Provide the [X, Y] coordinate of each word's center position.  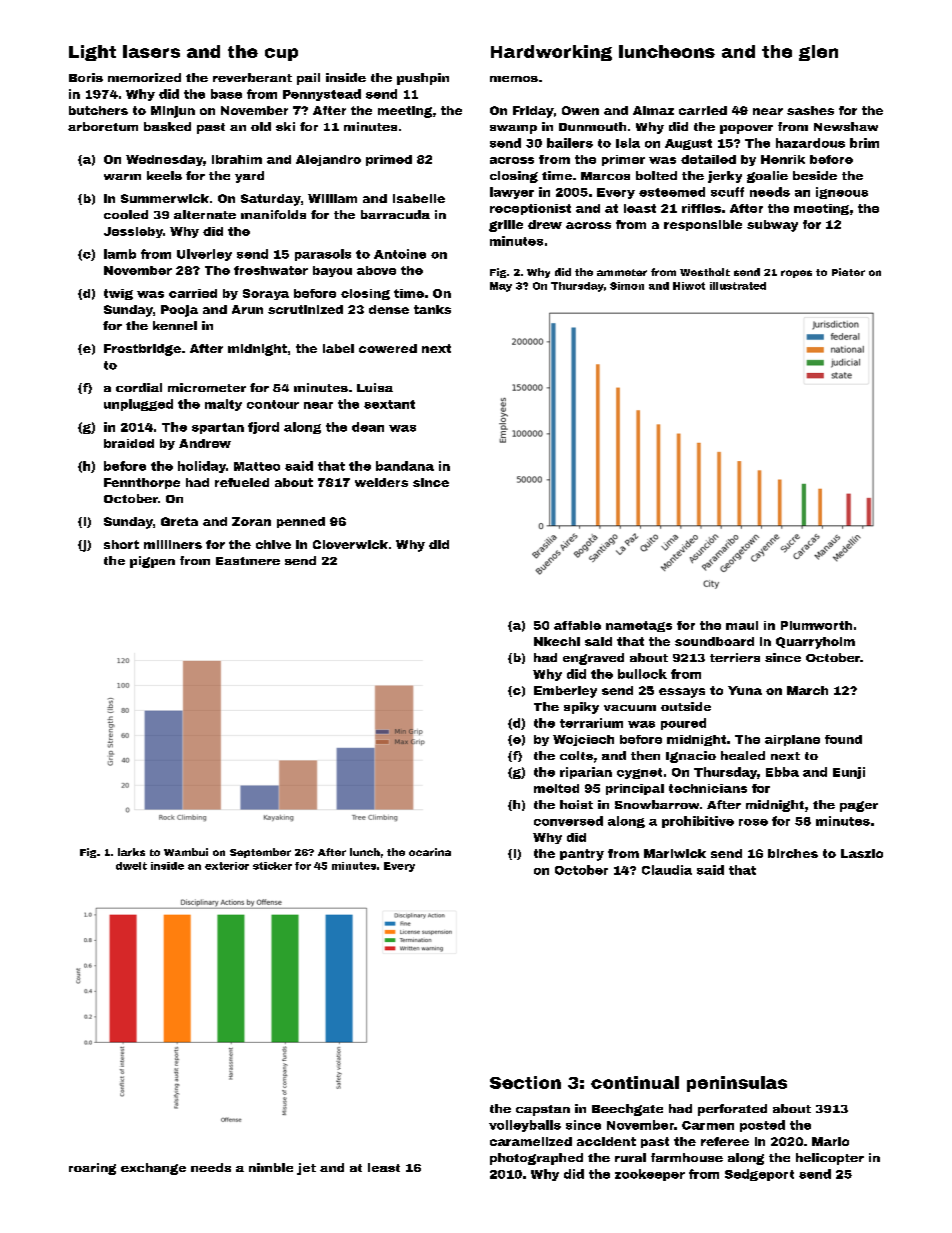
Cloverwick [350, 544]
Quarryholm [815, 643]
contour [273, 404]
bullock [642, 674]
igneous [842, 193]
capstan [543, 1110]
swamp [513, 129]
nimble [271, 1167]
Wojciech [583, 740]
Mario [830, 1141]
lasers [151, 51]
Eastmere [248, 561]
